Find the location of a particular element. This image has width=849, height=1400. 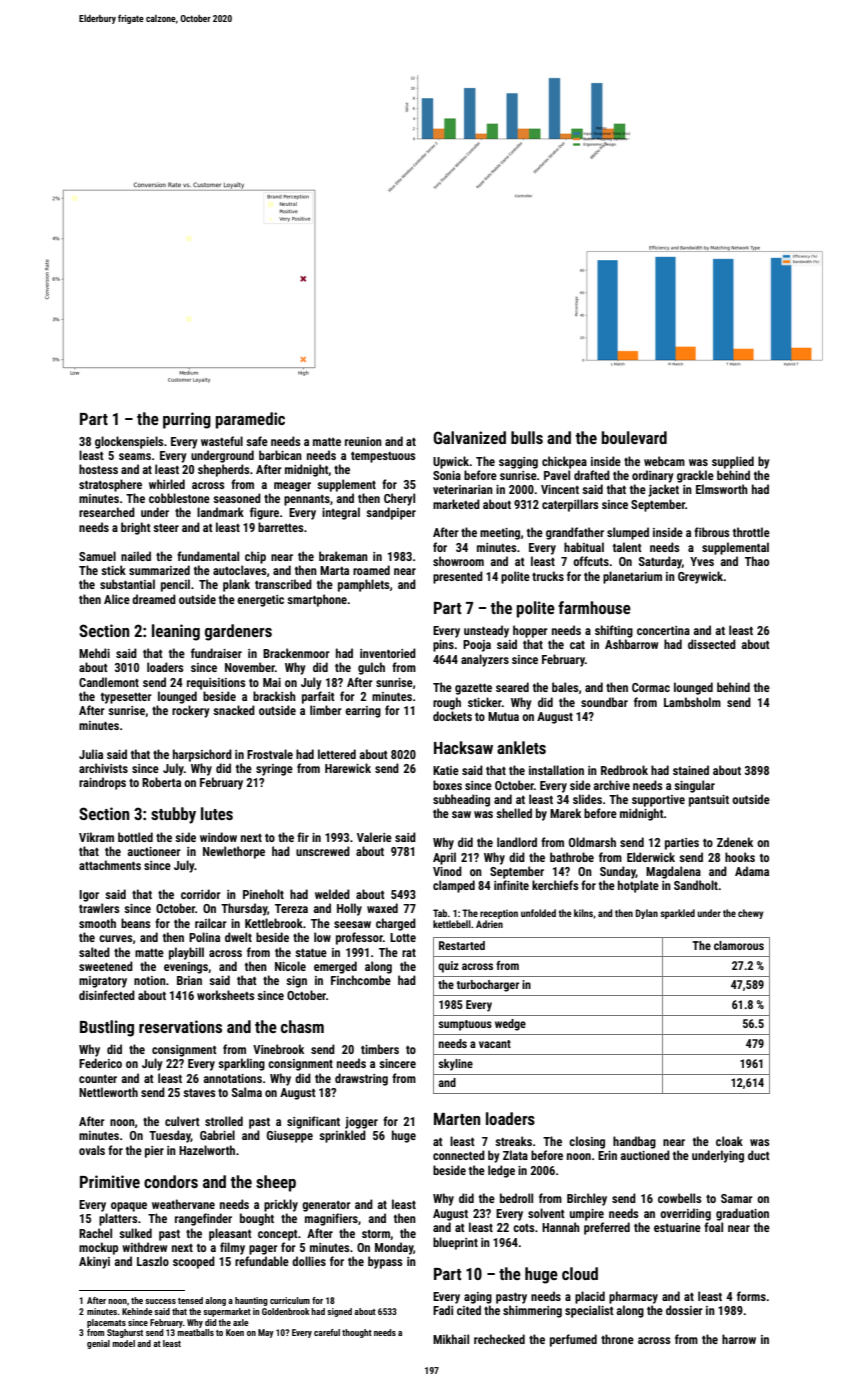

gardeners is located at coordinates (238, 632).
